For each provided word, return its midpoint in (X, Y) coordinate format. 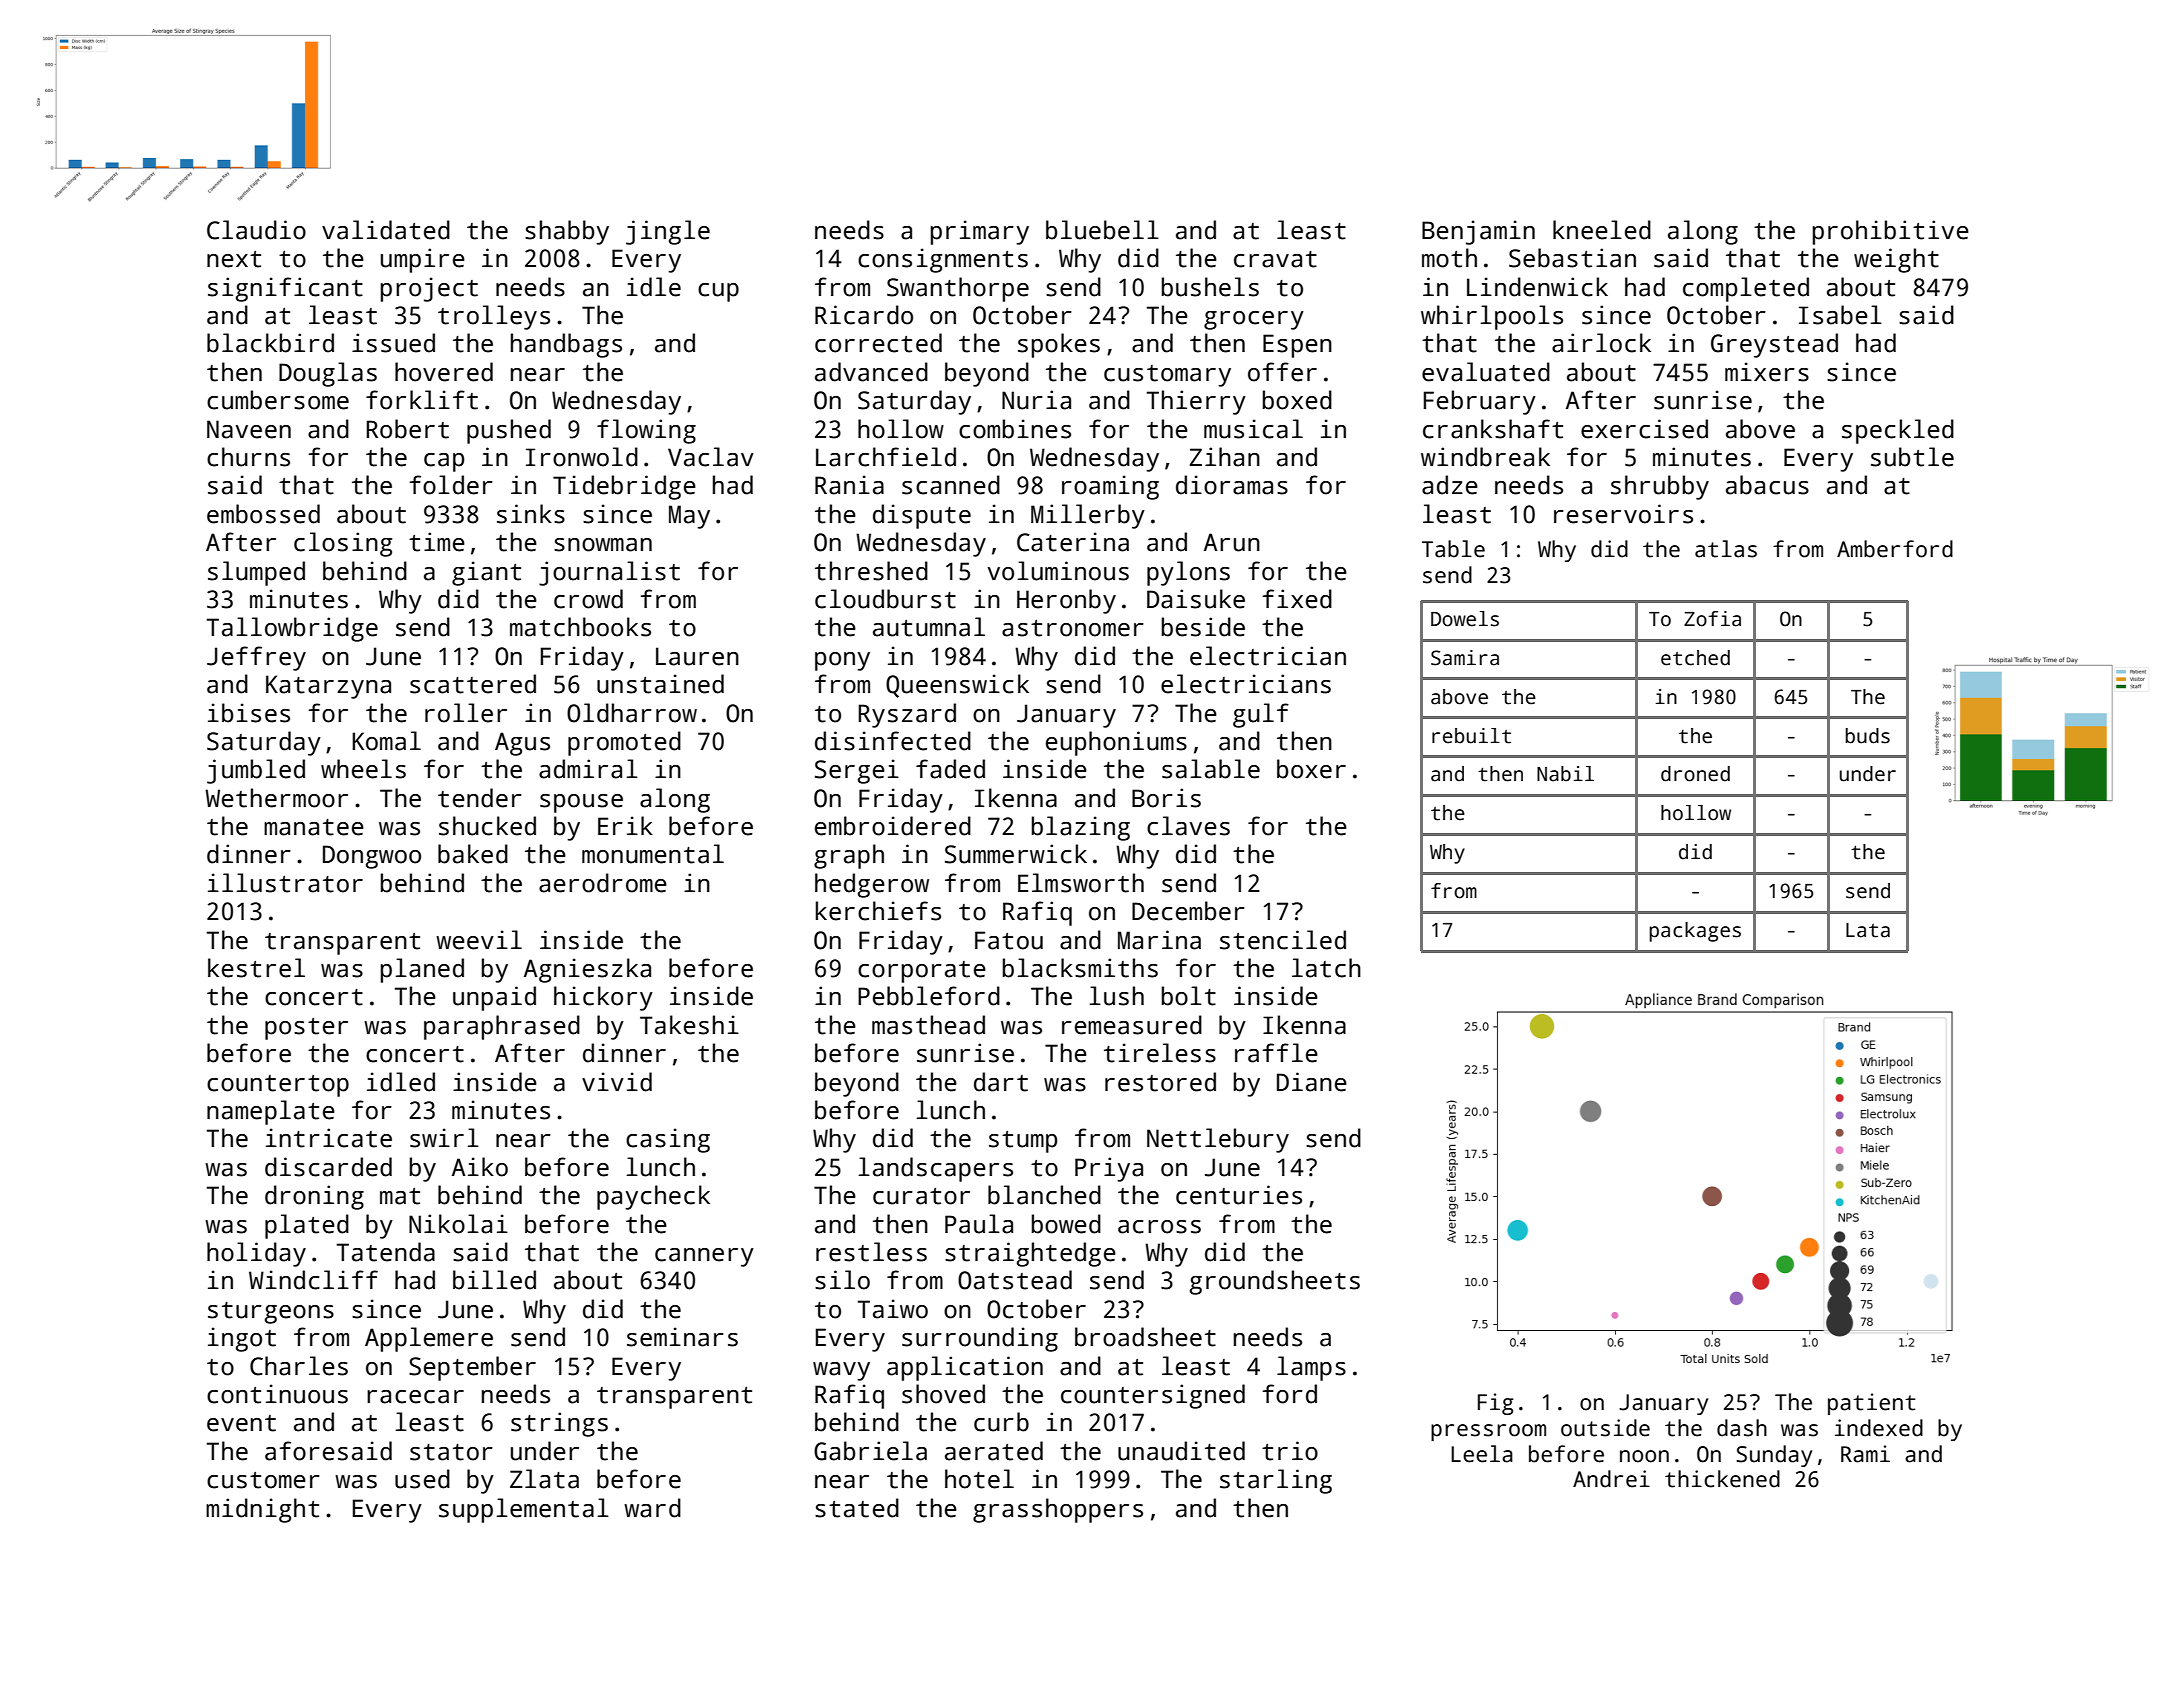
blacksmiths (1080, 968)
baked (473, 854)
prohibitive (1891, 232)
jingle (668, 232)
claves (1188, 826)
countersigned (1153, 1396)
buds (1867, 736)
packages (1695, 932)
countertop (278, 1086)
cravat (1275, 259)
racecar (415, 1397)
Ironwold (582, 457)
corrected (878, 343)
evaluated (1486, 372)
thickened (1722, 1479)
